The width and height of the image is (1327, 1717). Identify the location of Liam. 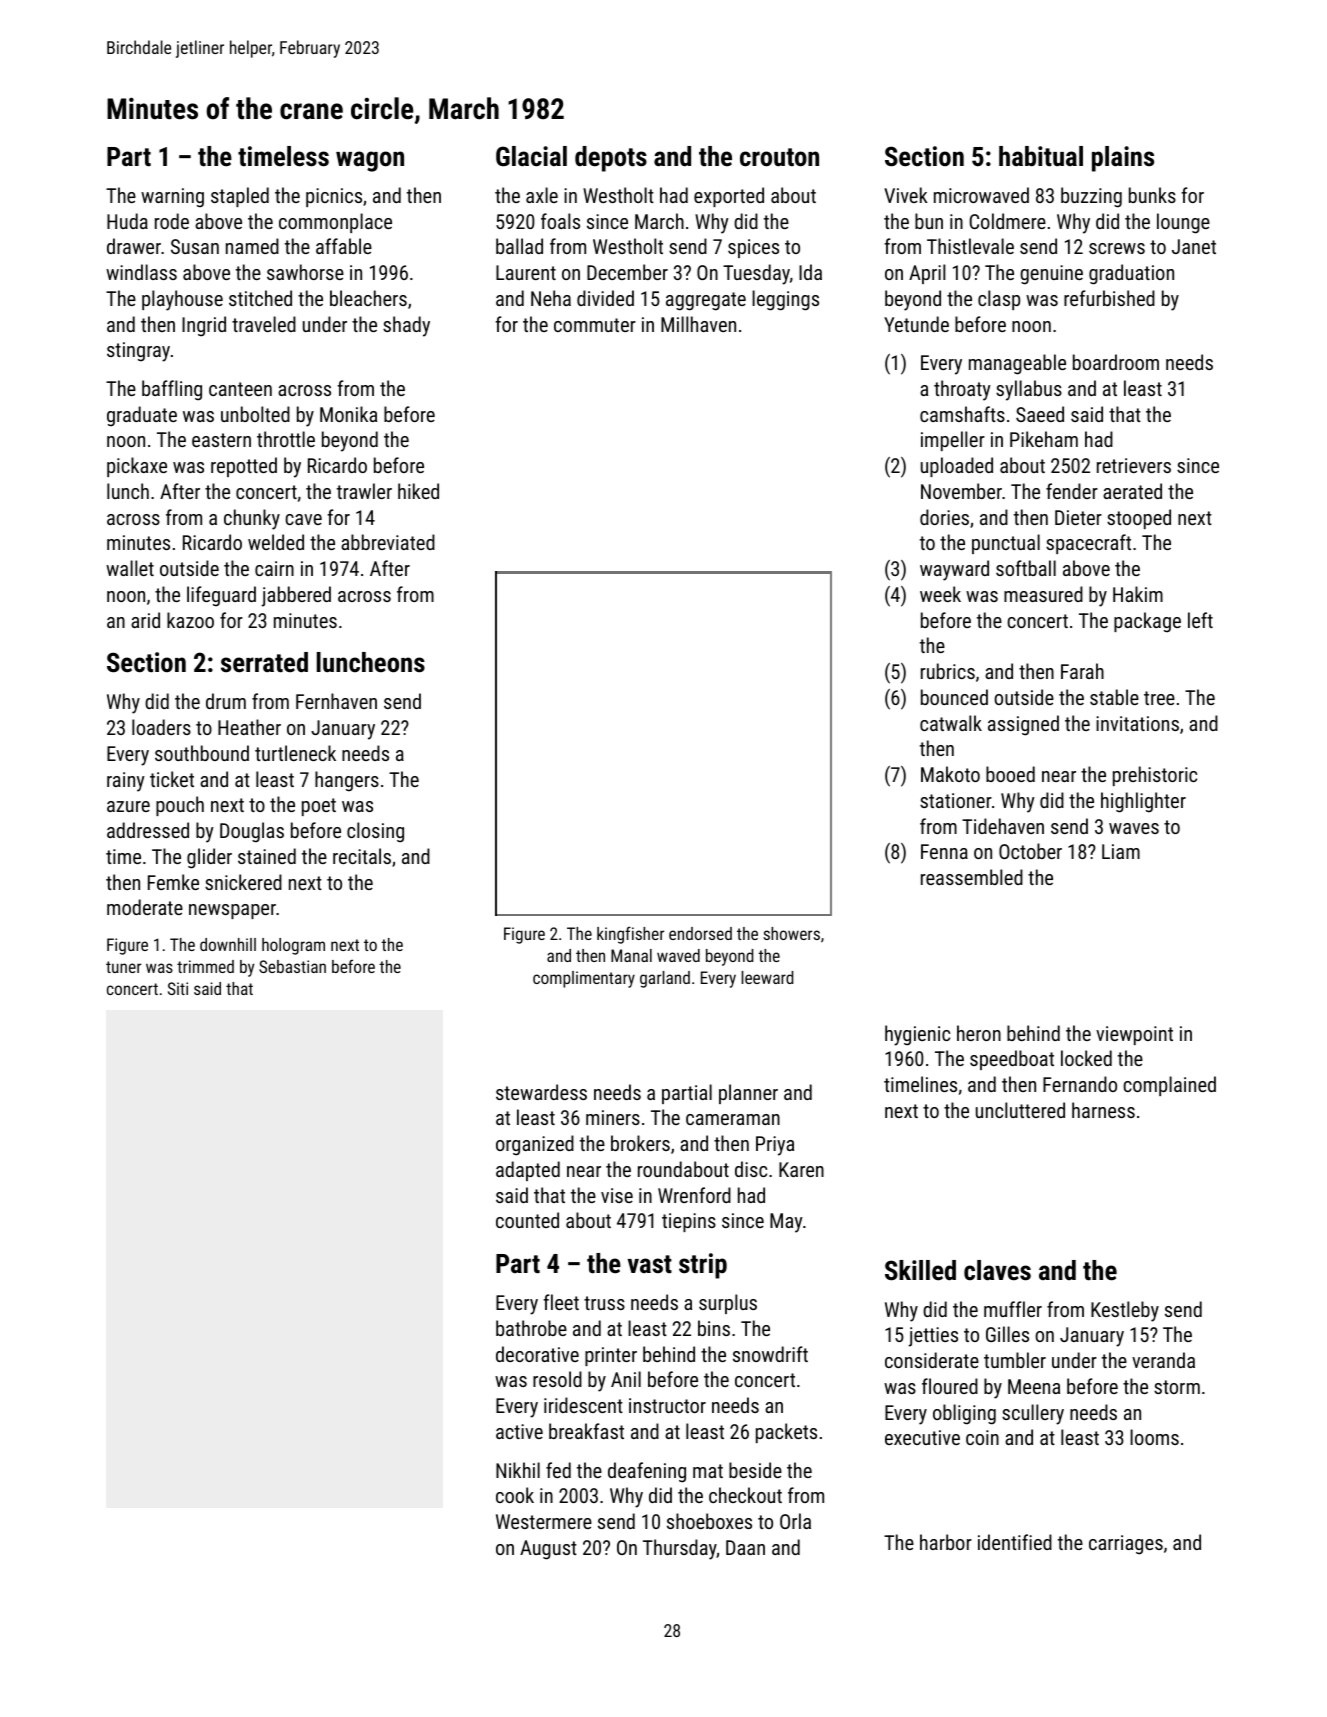
(1121, 851).
